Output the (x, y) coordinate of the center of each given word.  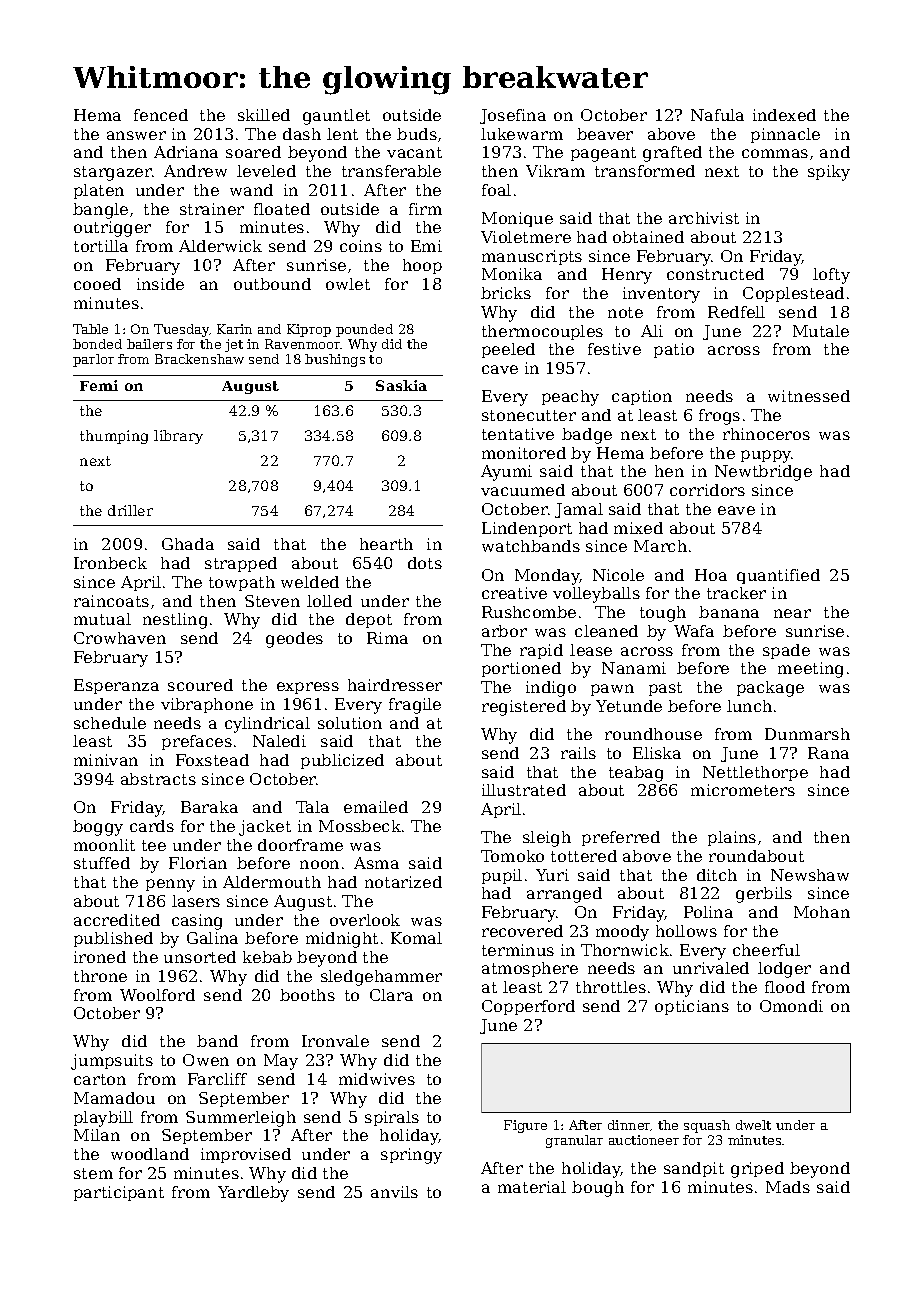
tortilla (101, 246)
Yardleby (253, 1194)
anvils (394, 1192)
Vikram (555, 171)
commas (775, 153)
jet (234, 345)
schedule (110, 723)
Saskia (401, 385)
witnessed (809, 396)
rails (578, 753)
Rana (828, 753)
